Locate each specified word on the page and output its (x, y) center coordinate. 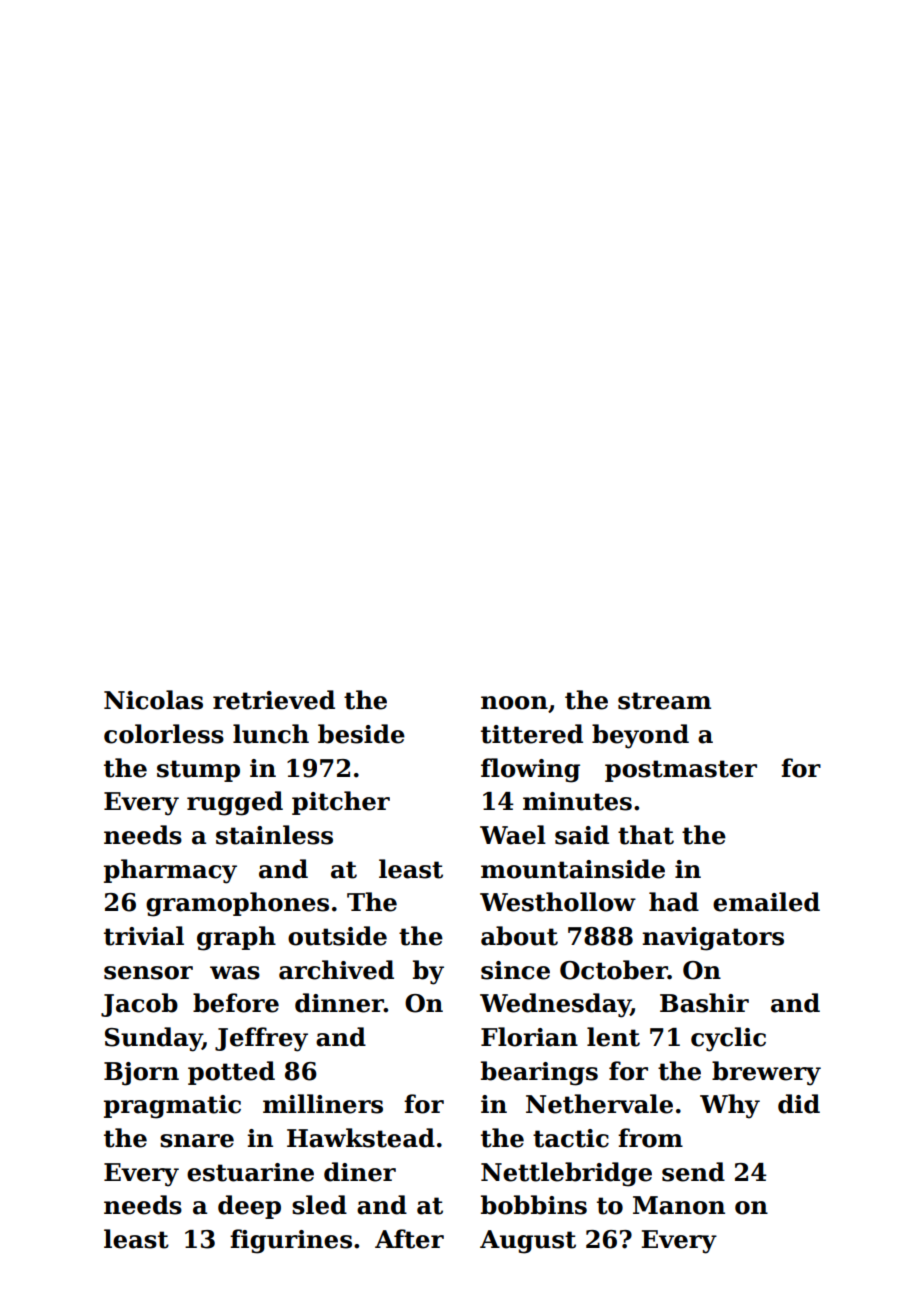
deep (249, 1207)
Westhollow (558, 902)
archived (336, 970)
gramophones (237, 904)
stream (664, 701)
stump (198, 771)
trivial (144, 936)
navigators (713, 939)
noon (514, 703)
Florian (529, 1037)
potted (231, 1073)
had (674, 902)
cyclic (728, 1039)
